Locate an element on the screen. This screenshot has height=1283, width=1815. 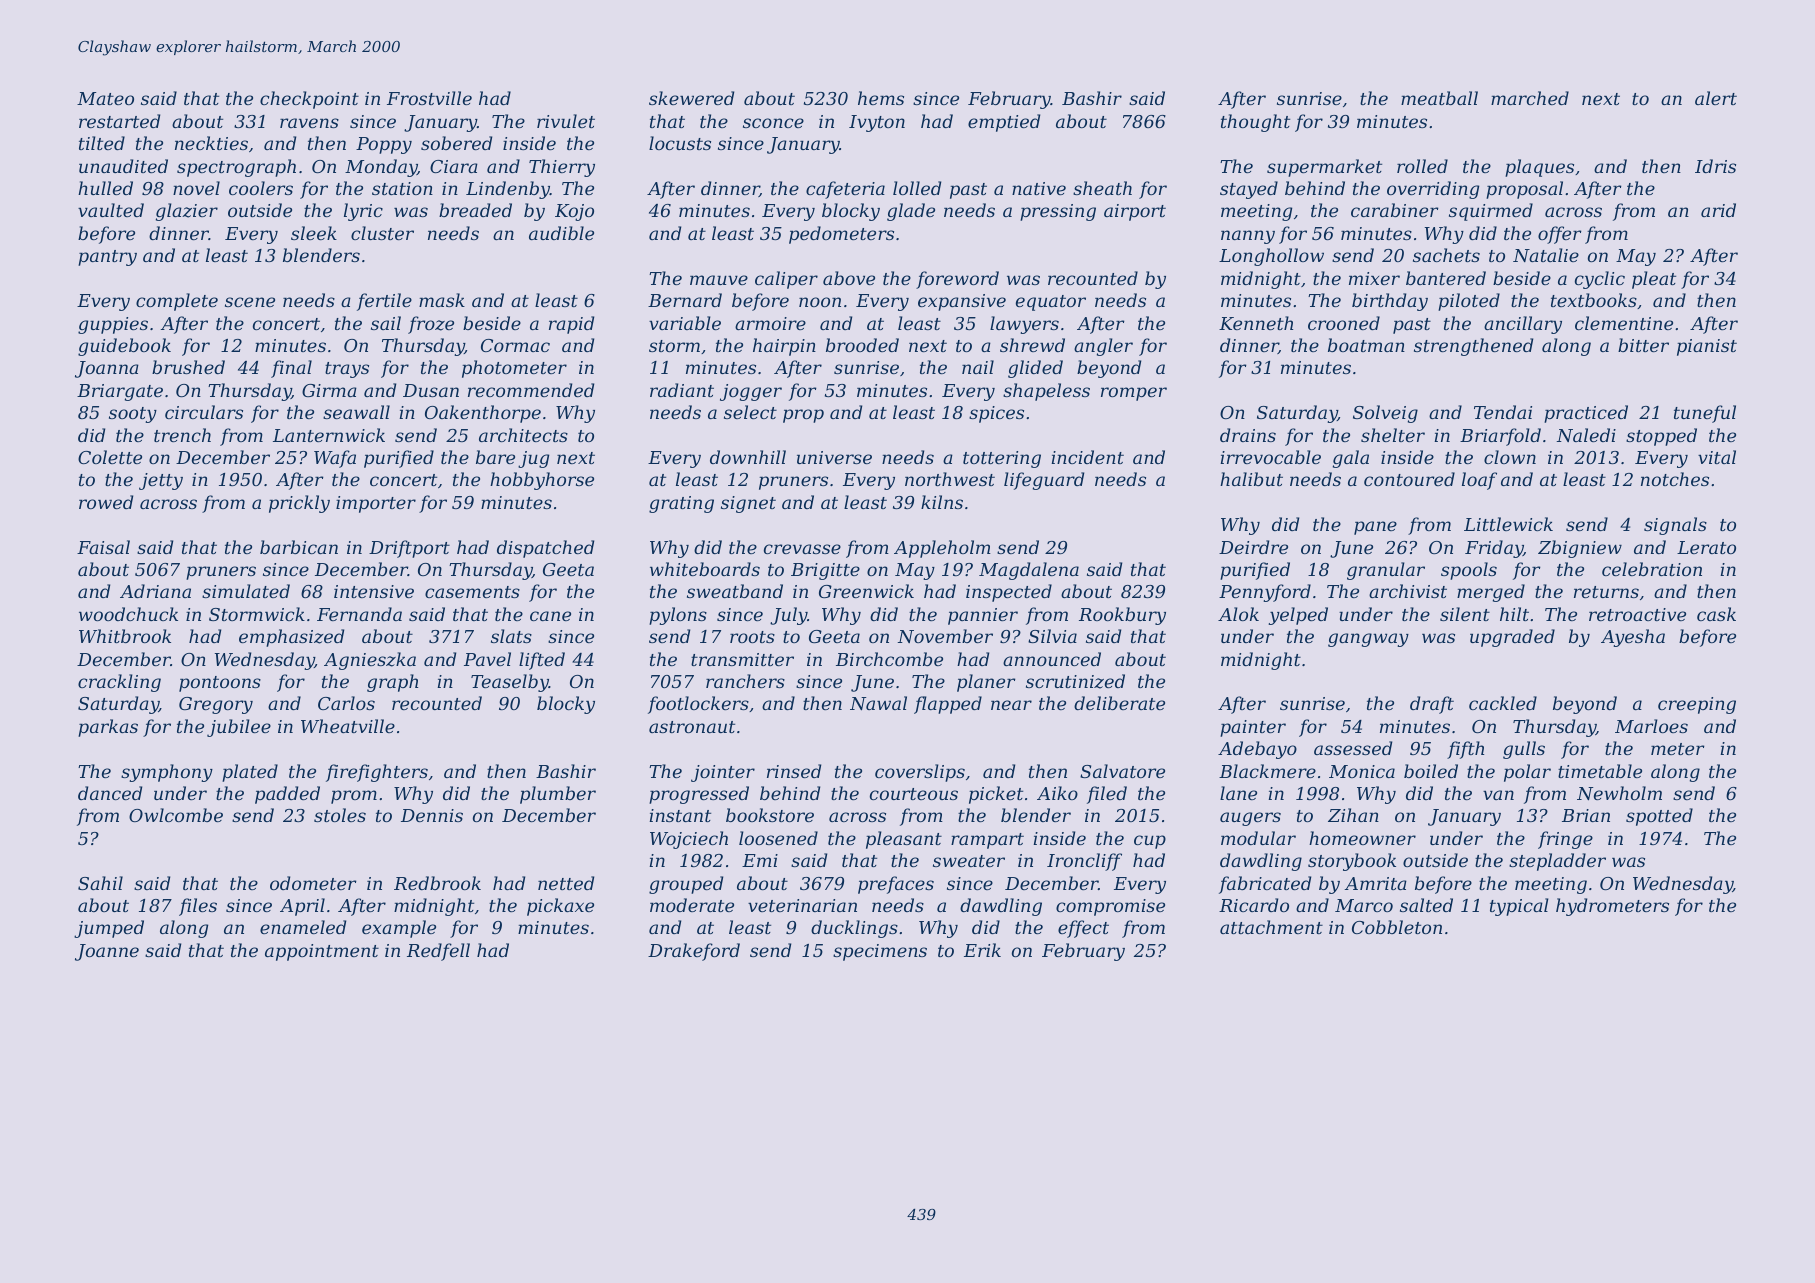
Frostville is located at coordinates (429, 98).
